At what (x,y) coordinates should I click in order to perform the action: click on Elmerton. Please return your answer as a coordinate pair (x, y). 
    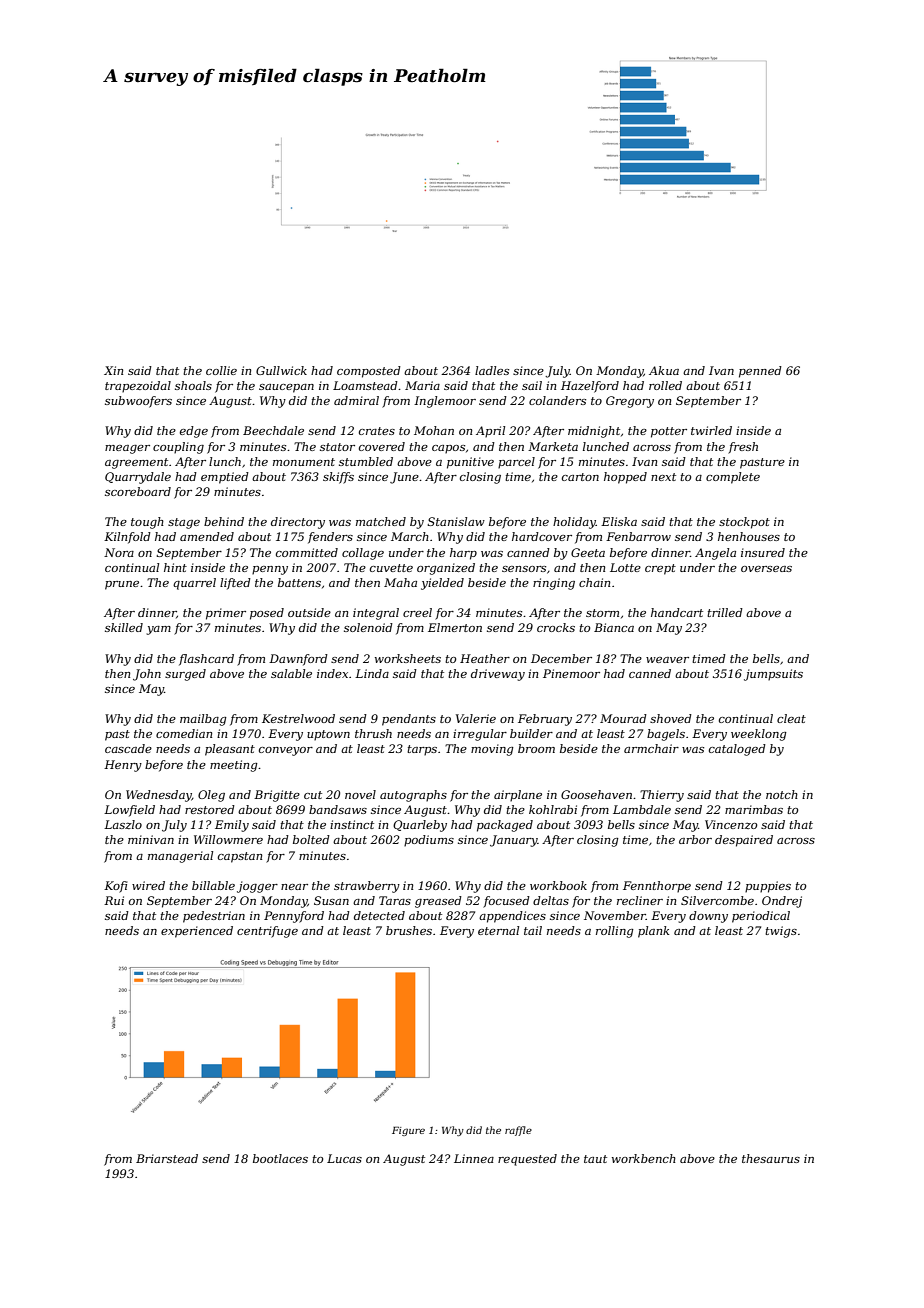
    Looking at the image, I should click on (455, 627).
